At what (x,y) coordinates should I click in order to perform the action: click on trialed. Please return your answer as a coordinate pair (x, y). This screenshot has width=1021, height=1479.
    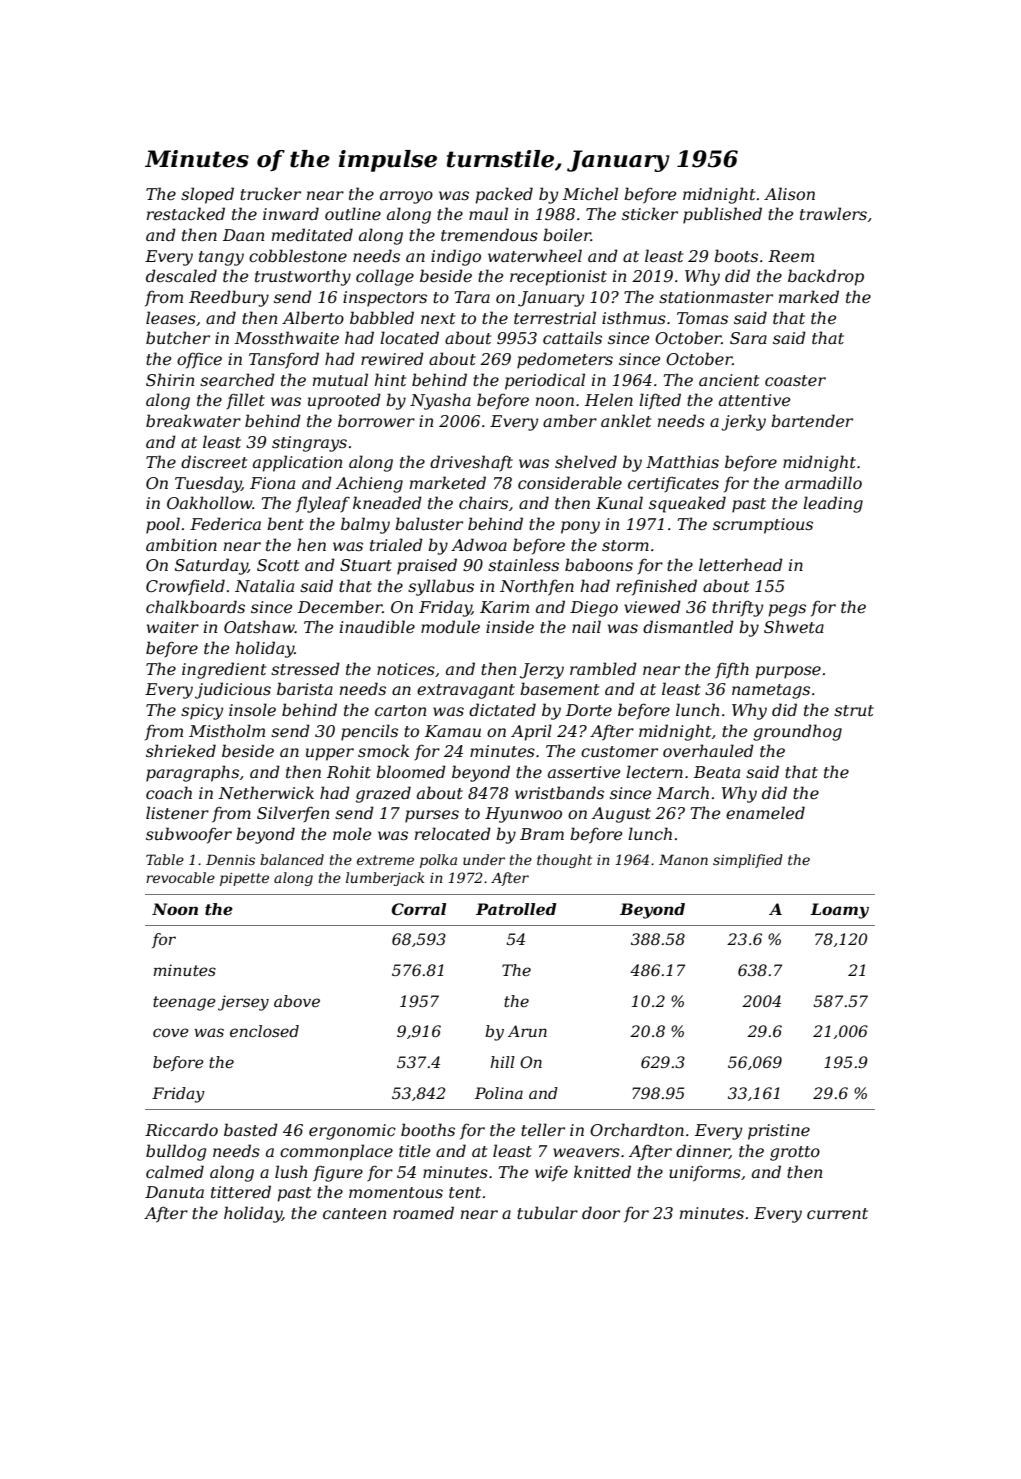
    Looking at the image, I should click on (396, 544).
